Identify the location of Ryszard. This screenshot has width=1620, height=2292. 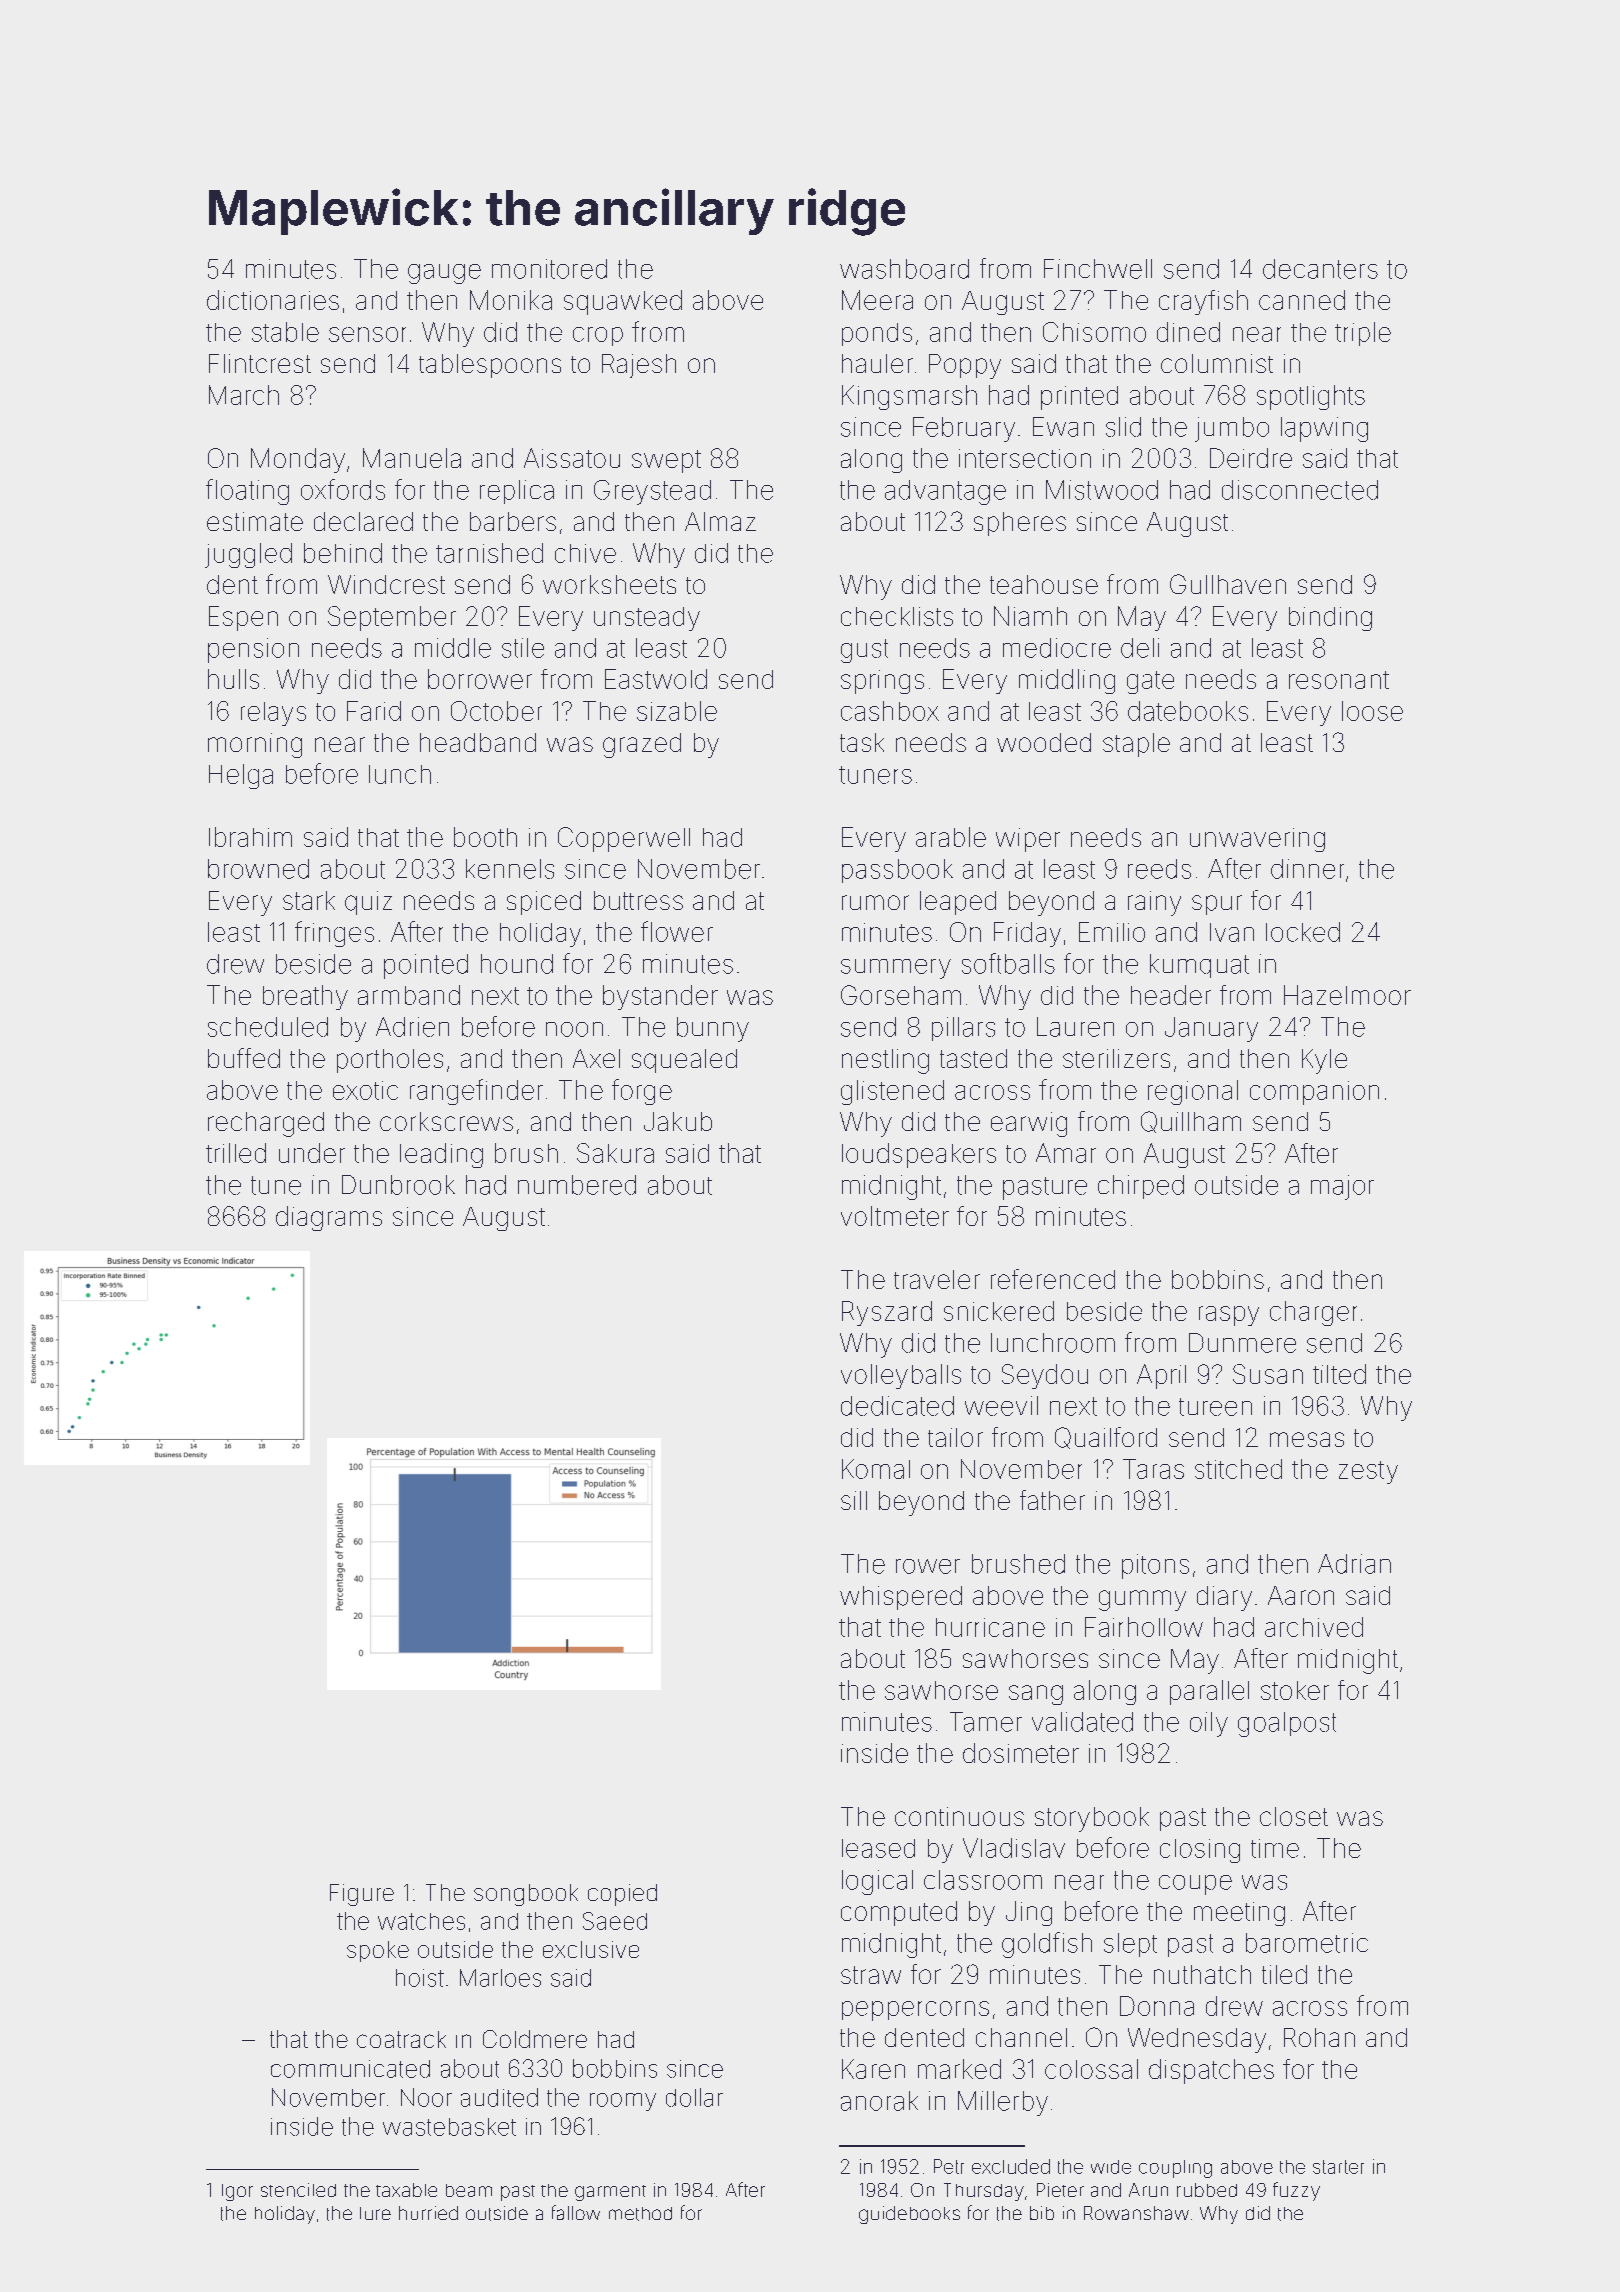
(887, 1313).
